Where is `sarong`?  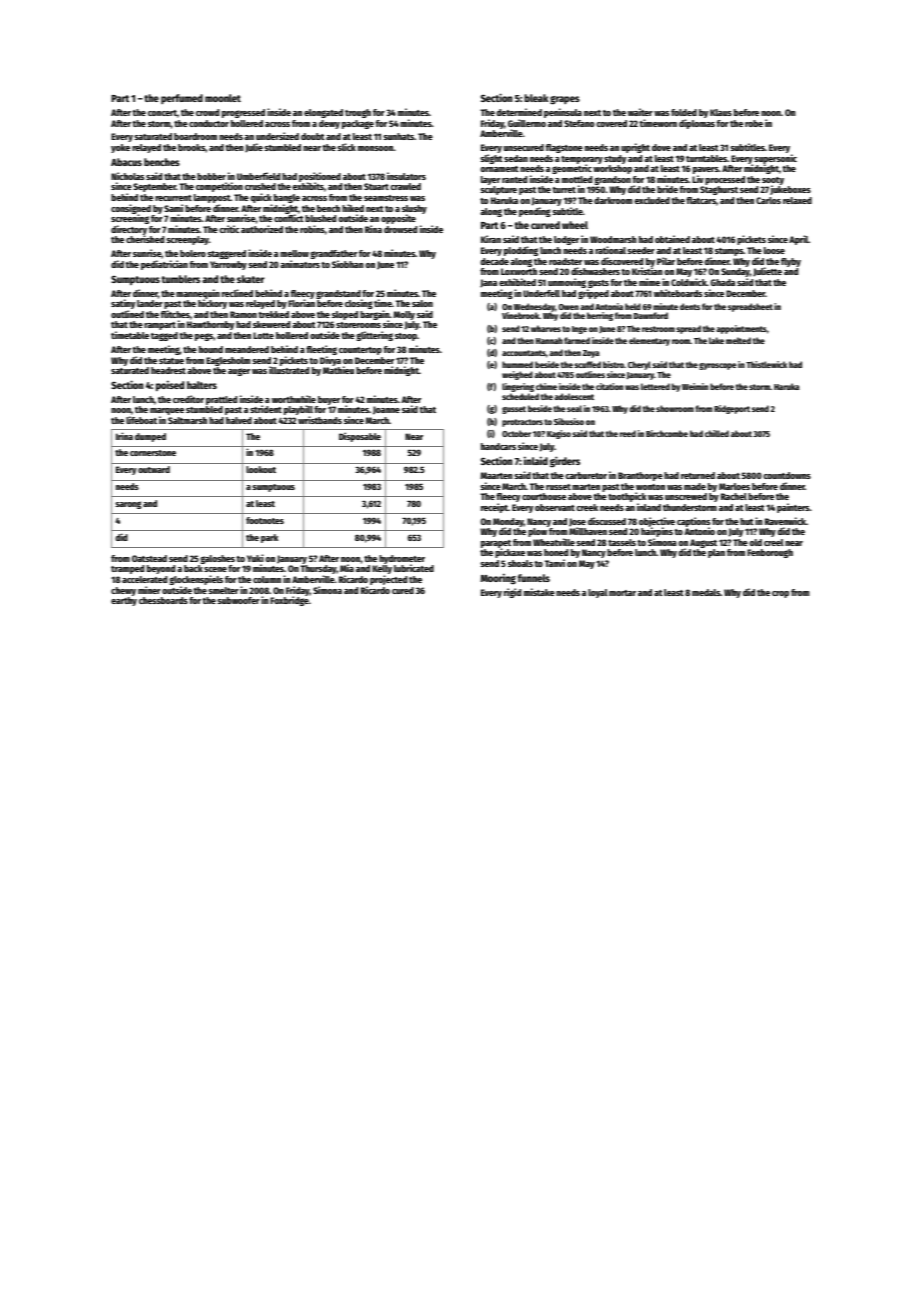 sarong is located at coordinates (128, 505).
